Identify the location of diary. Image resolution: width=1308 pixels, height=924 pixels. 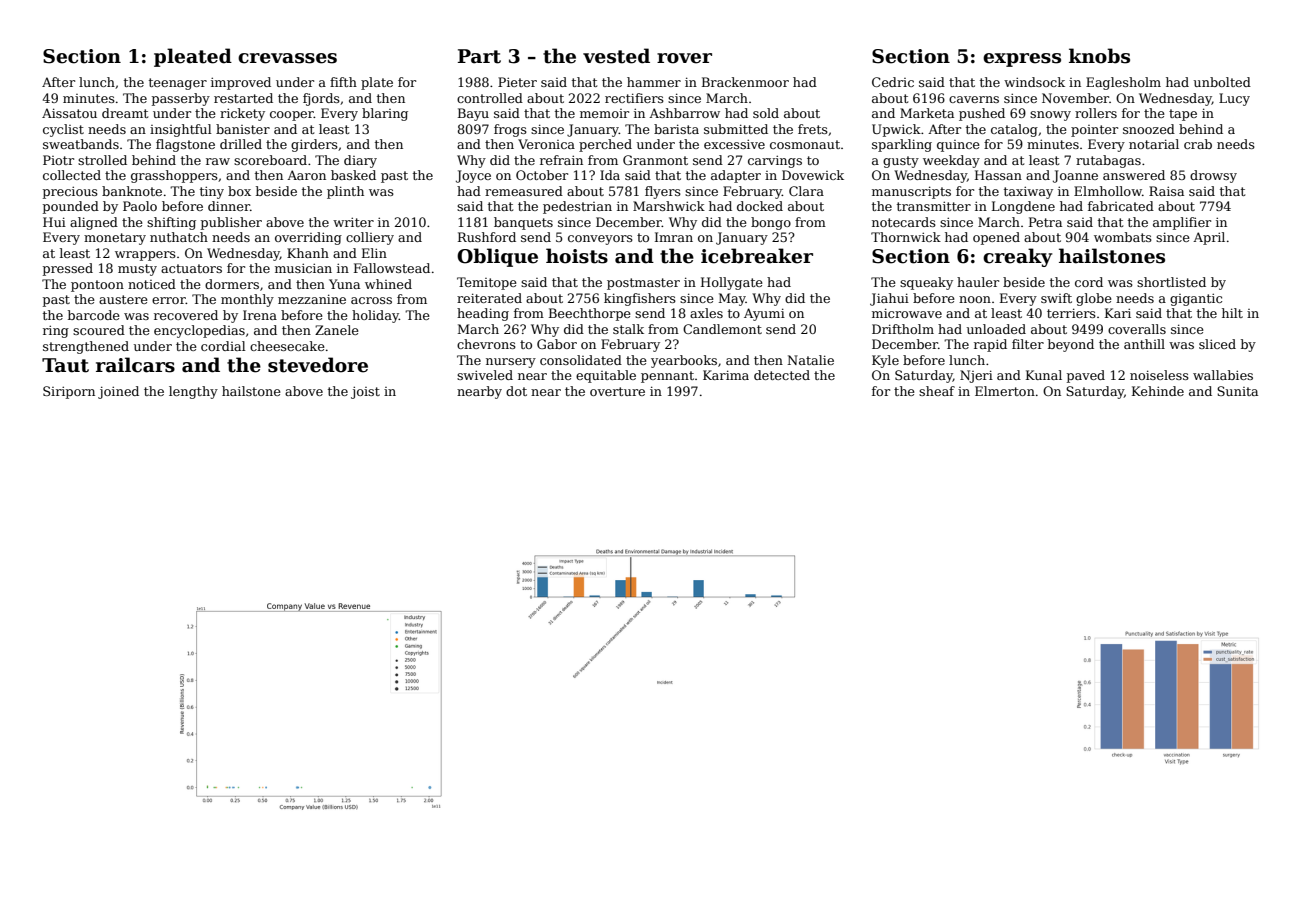
(360, 161).
